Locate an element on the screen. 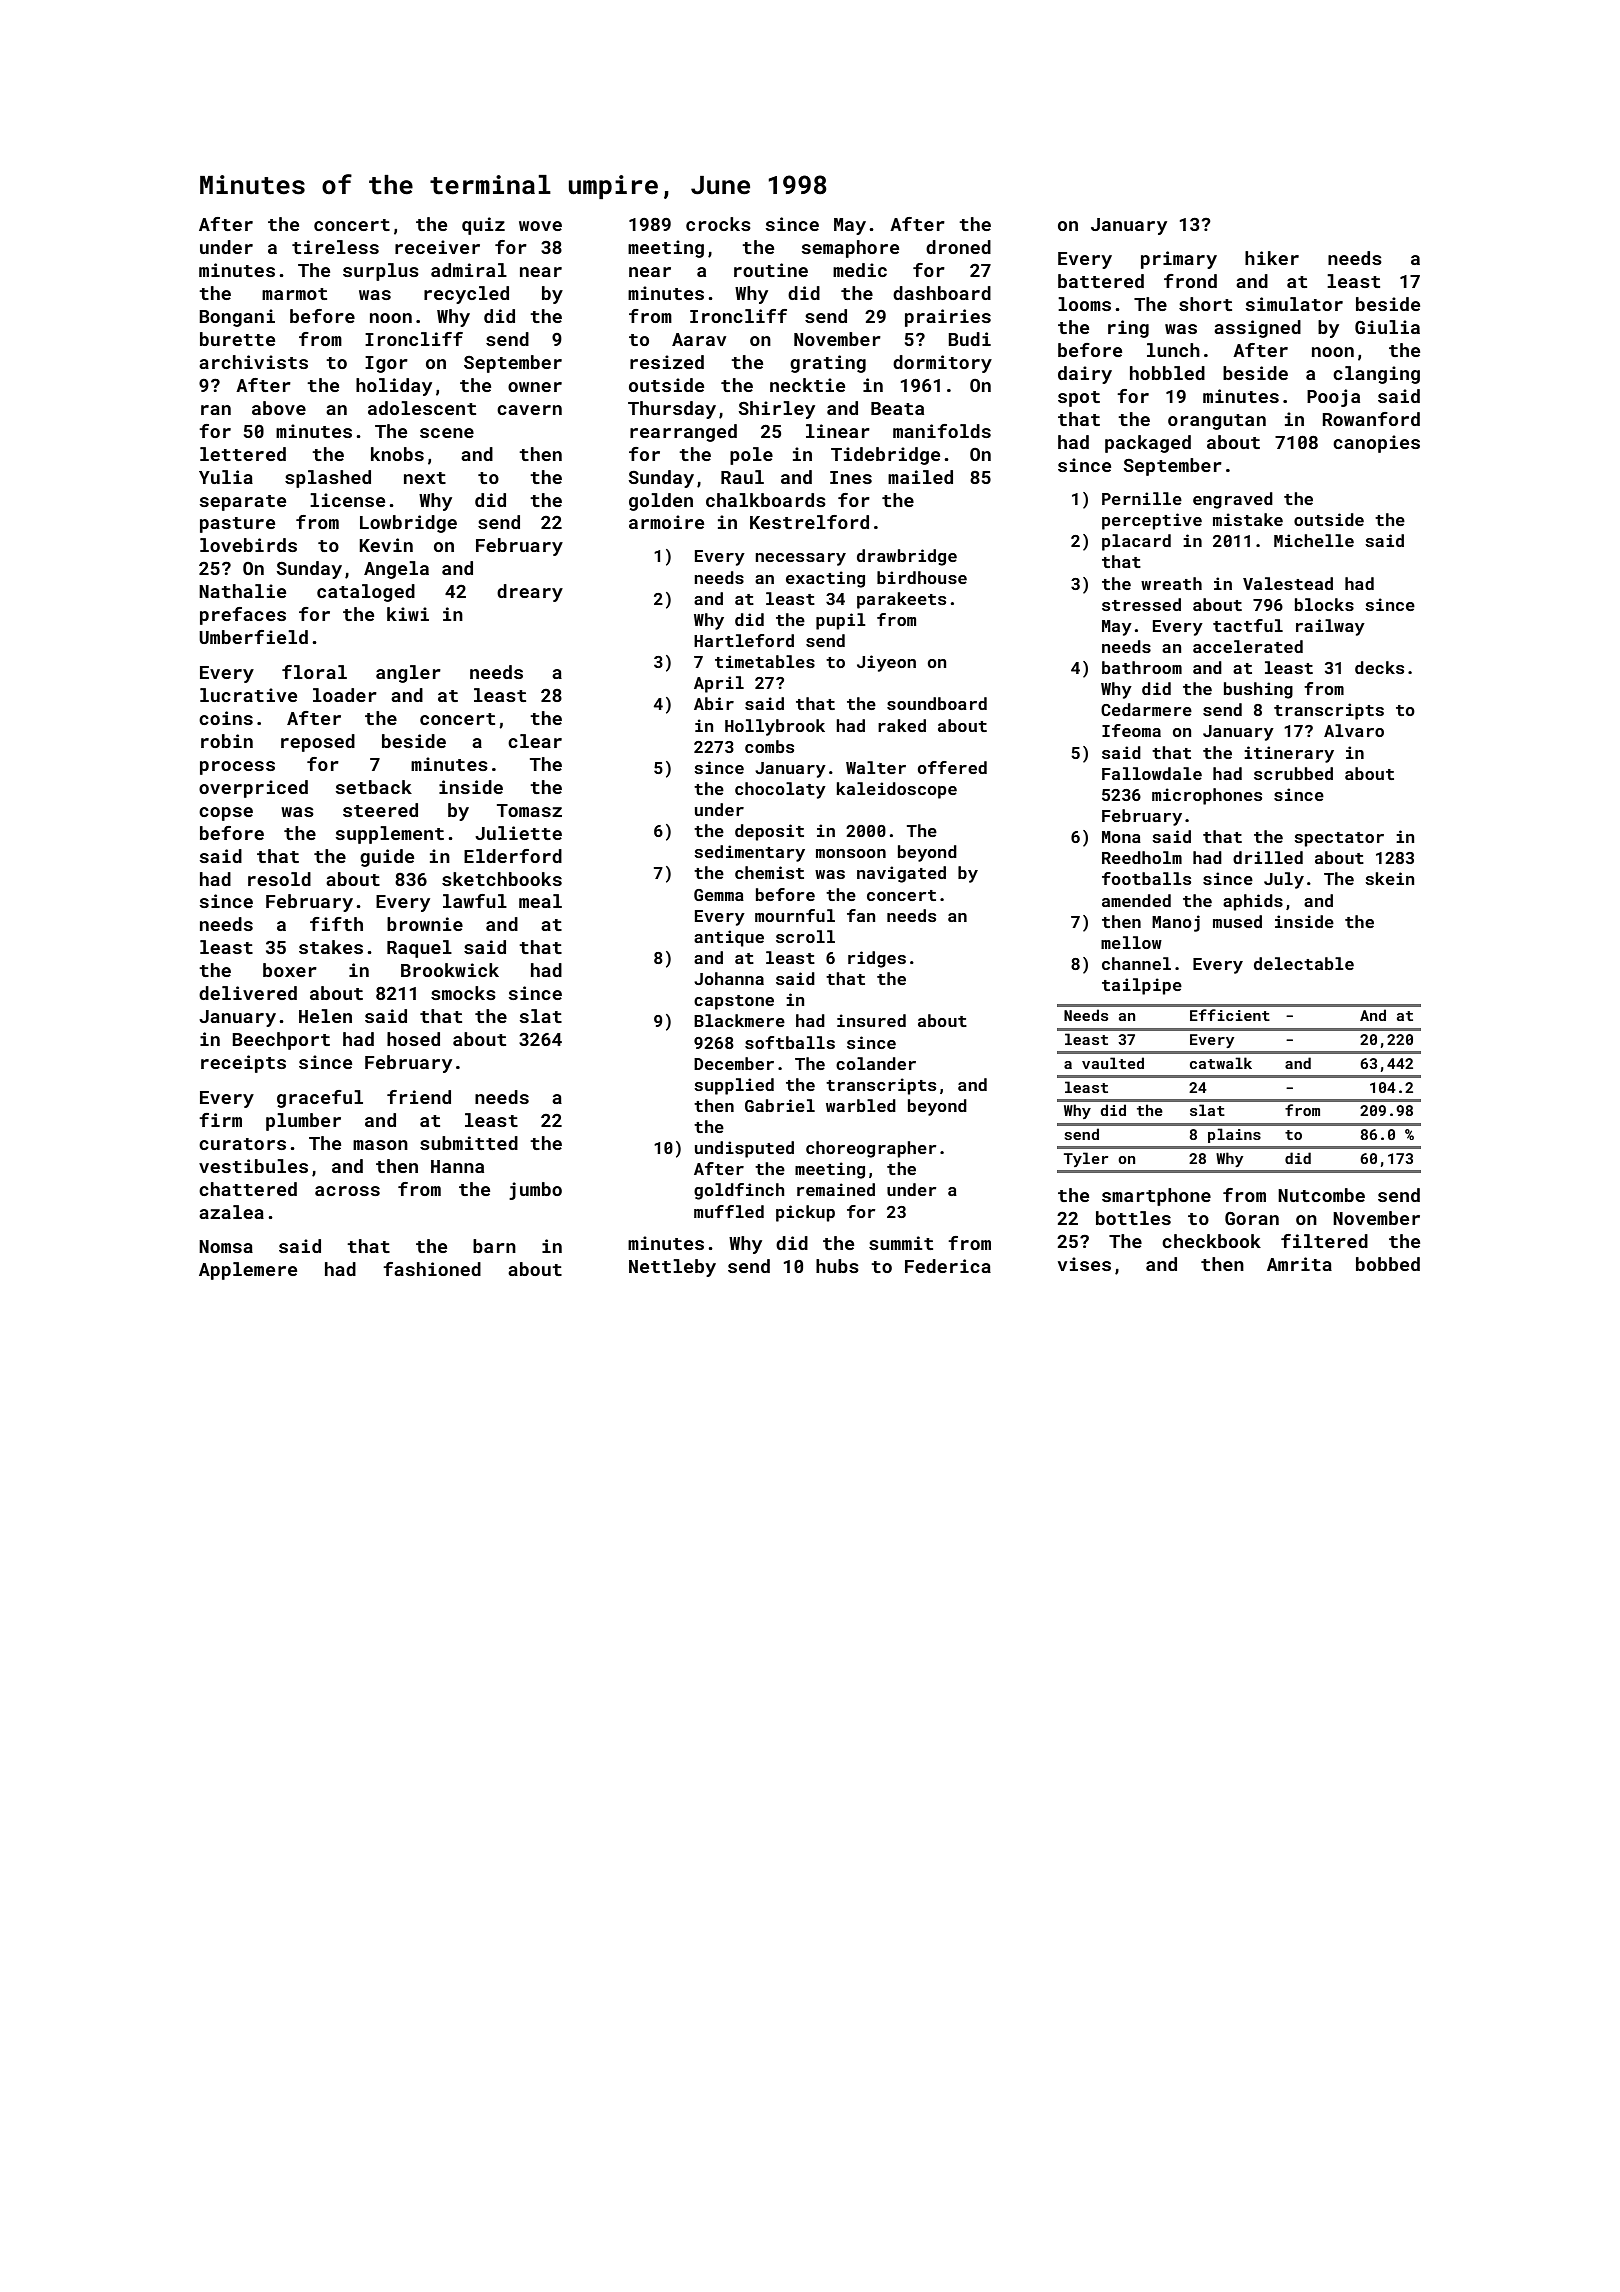 The width and height of the screenshot is (1620, 2292). Shirley is located at coordinates (776, 410).
